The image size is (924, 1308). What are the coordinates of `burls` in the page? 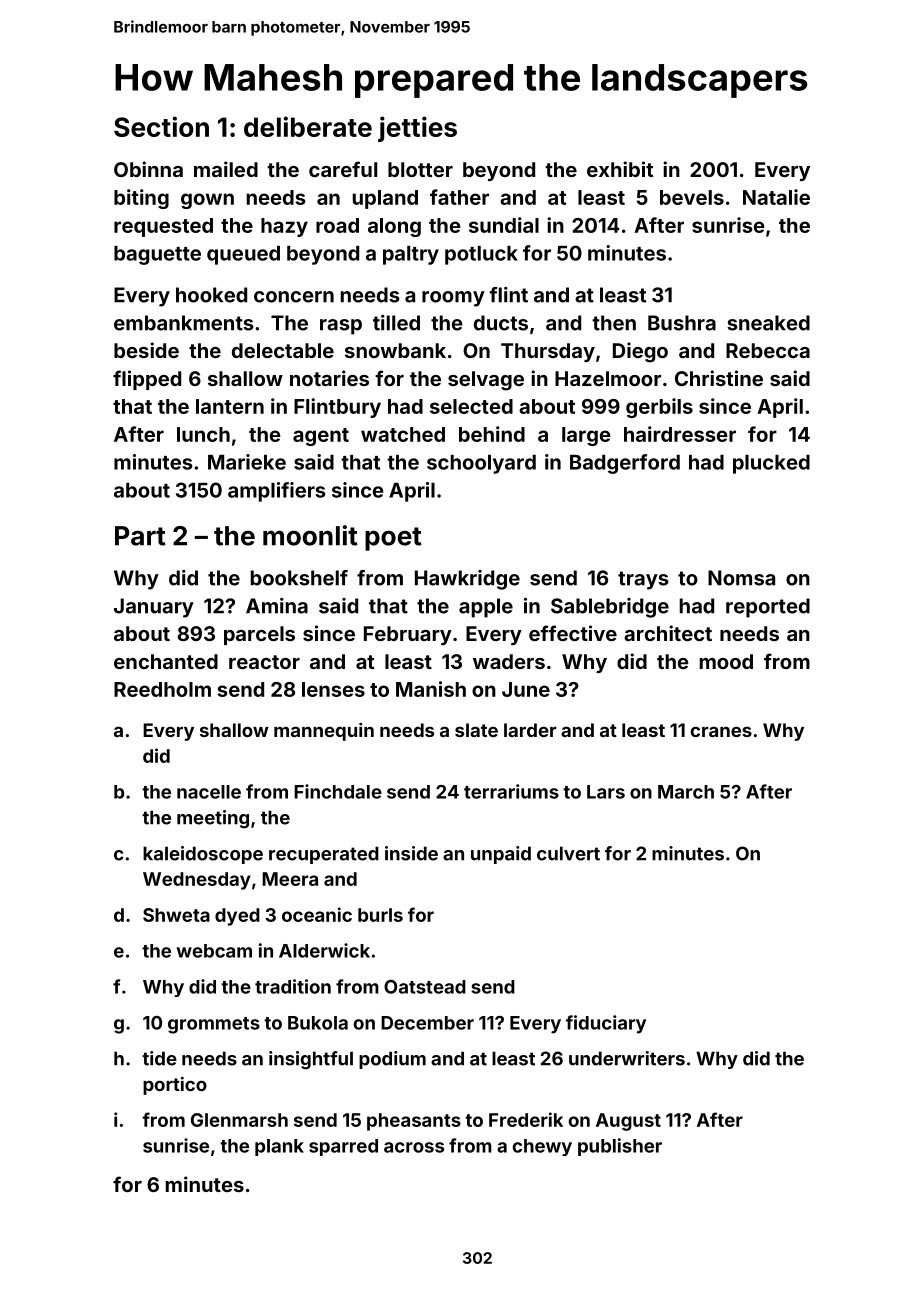 It's located at (380, 915).
